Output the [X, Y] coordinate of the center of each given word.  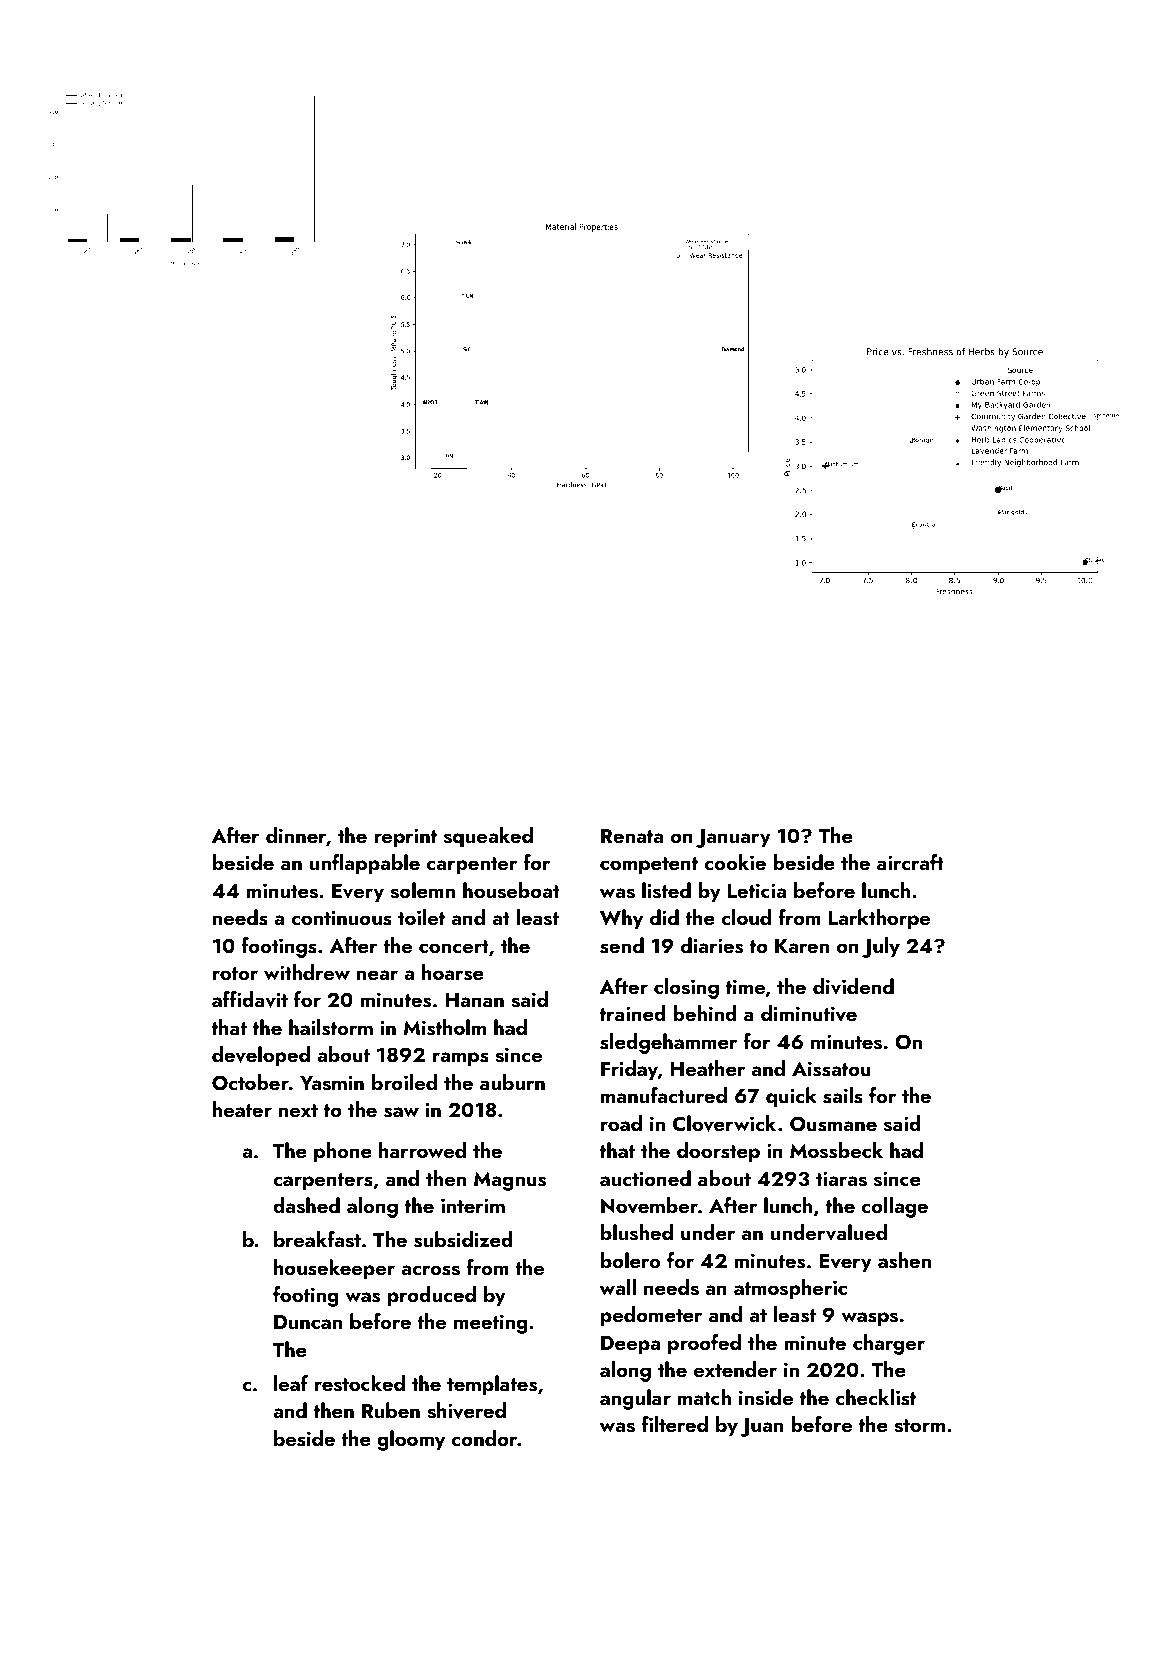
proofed [704, 1344]
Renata [632, 836]
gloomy [411, 1440]
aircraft [910, 862]
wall [618, 1287]
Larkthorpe [879, 919]
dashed [306, 1205]
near [377, 975]
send [622, 945]
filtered [674, 1424]
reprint [405, 838]
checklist [876, 1397]
